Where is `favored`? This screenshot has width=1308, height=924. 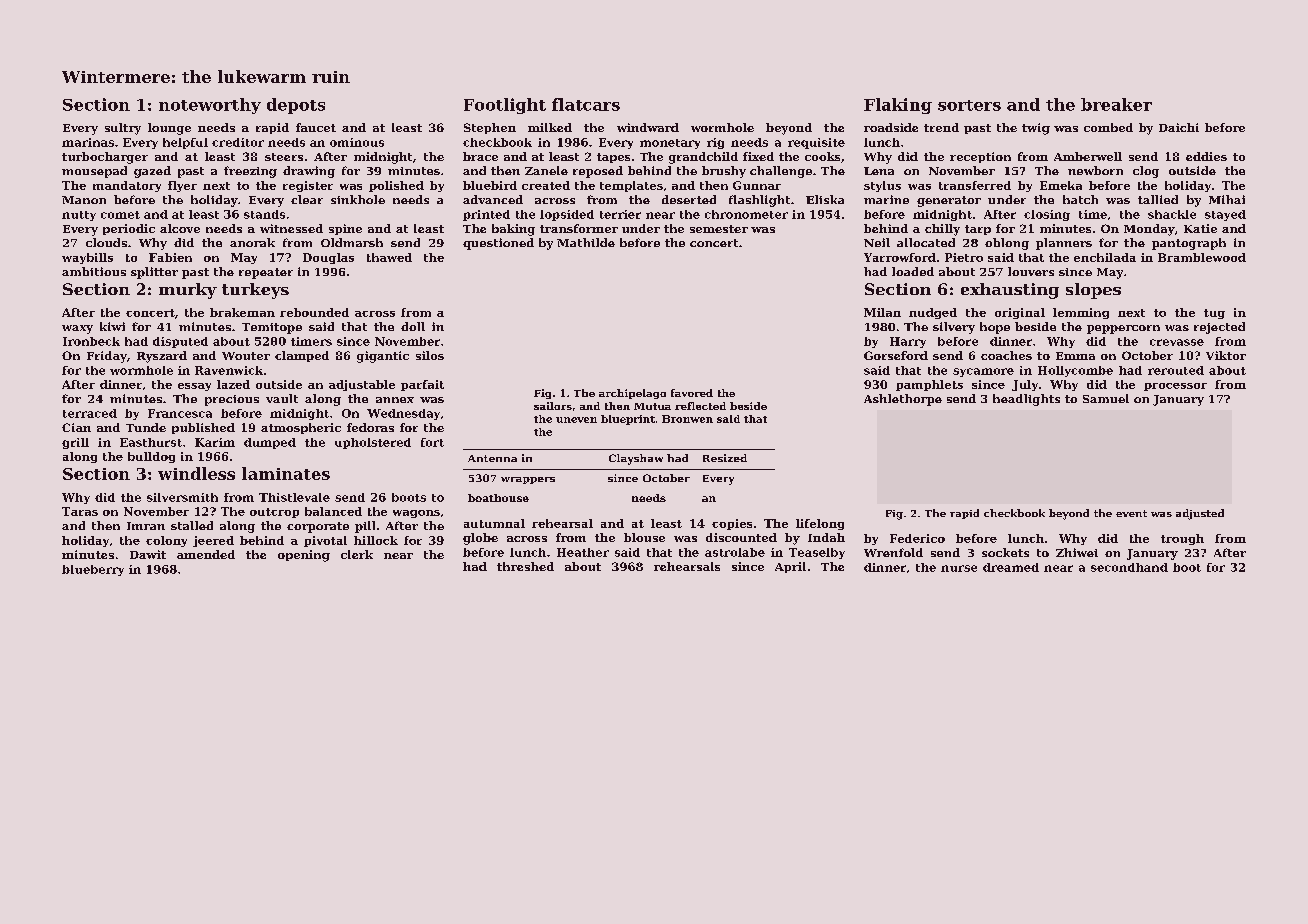 favored is located at coordinates (692, 393).
